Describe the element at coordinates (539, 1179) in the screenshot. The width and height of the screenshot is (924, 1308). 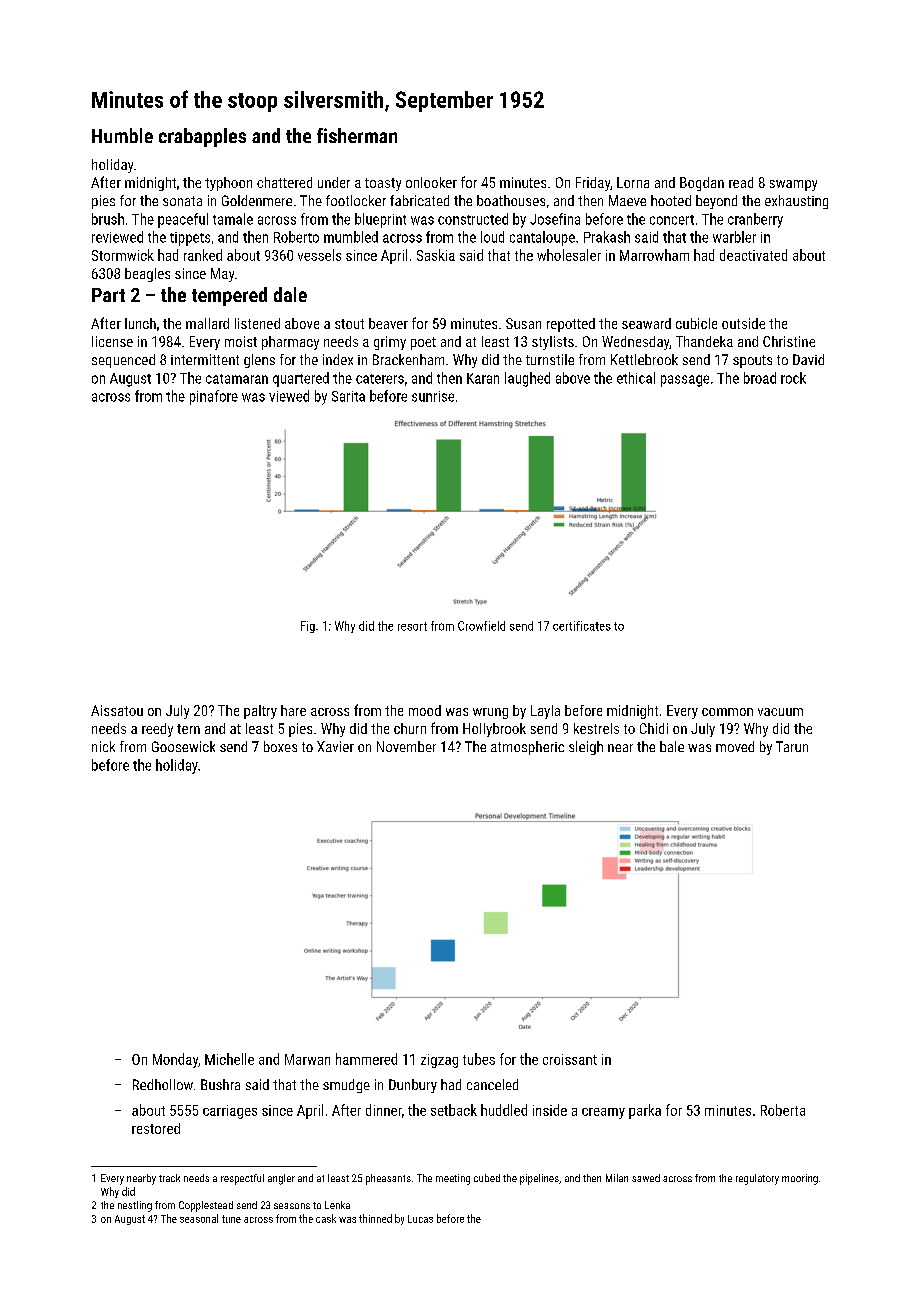
I see `pipelines` at that location.
